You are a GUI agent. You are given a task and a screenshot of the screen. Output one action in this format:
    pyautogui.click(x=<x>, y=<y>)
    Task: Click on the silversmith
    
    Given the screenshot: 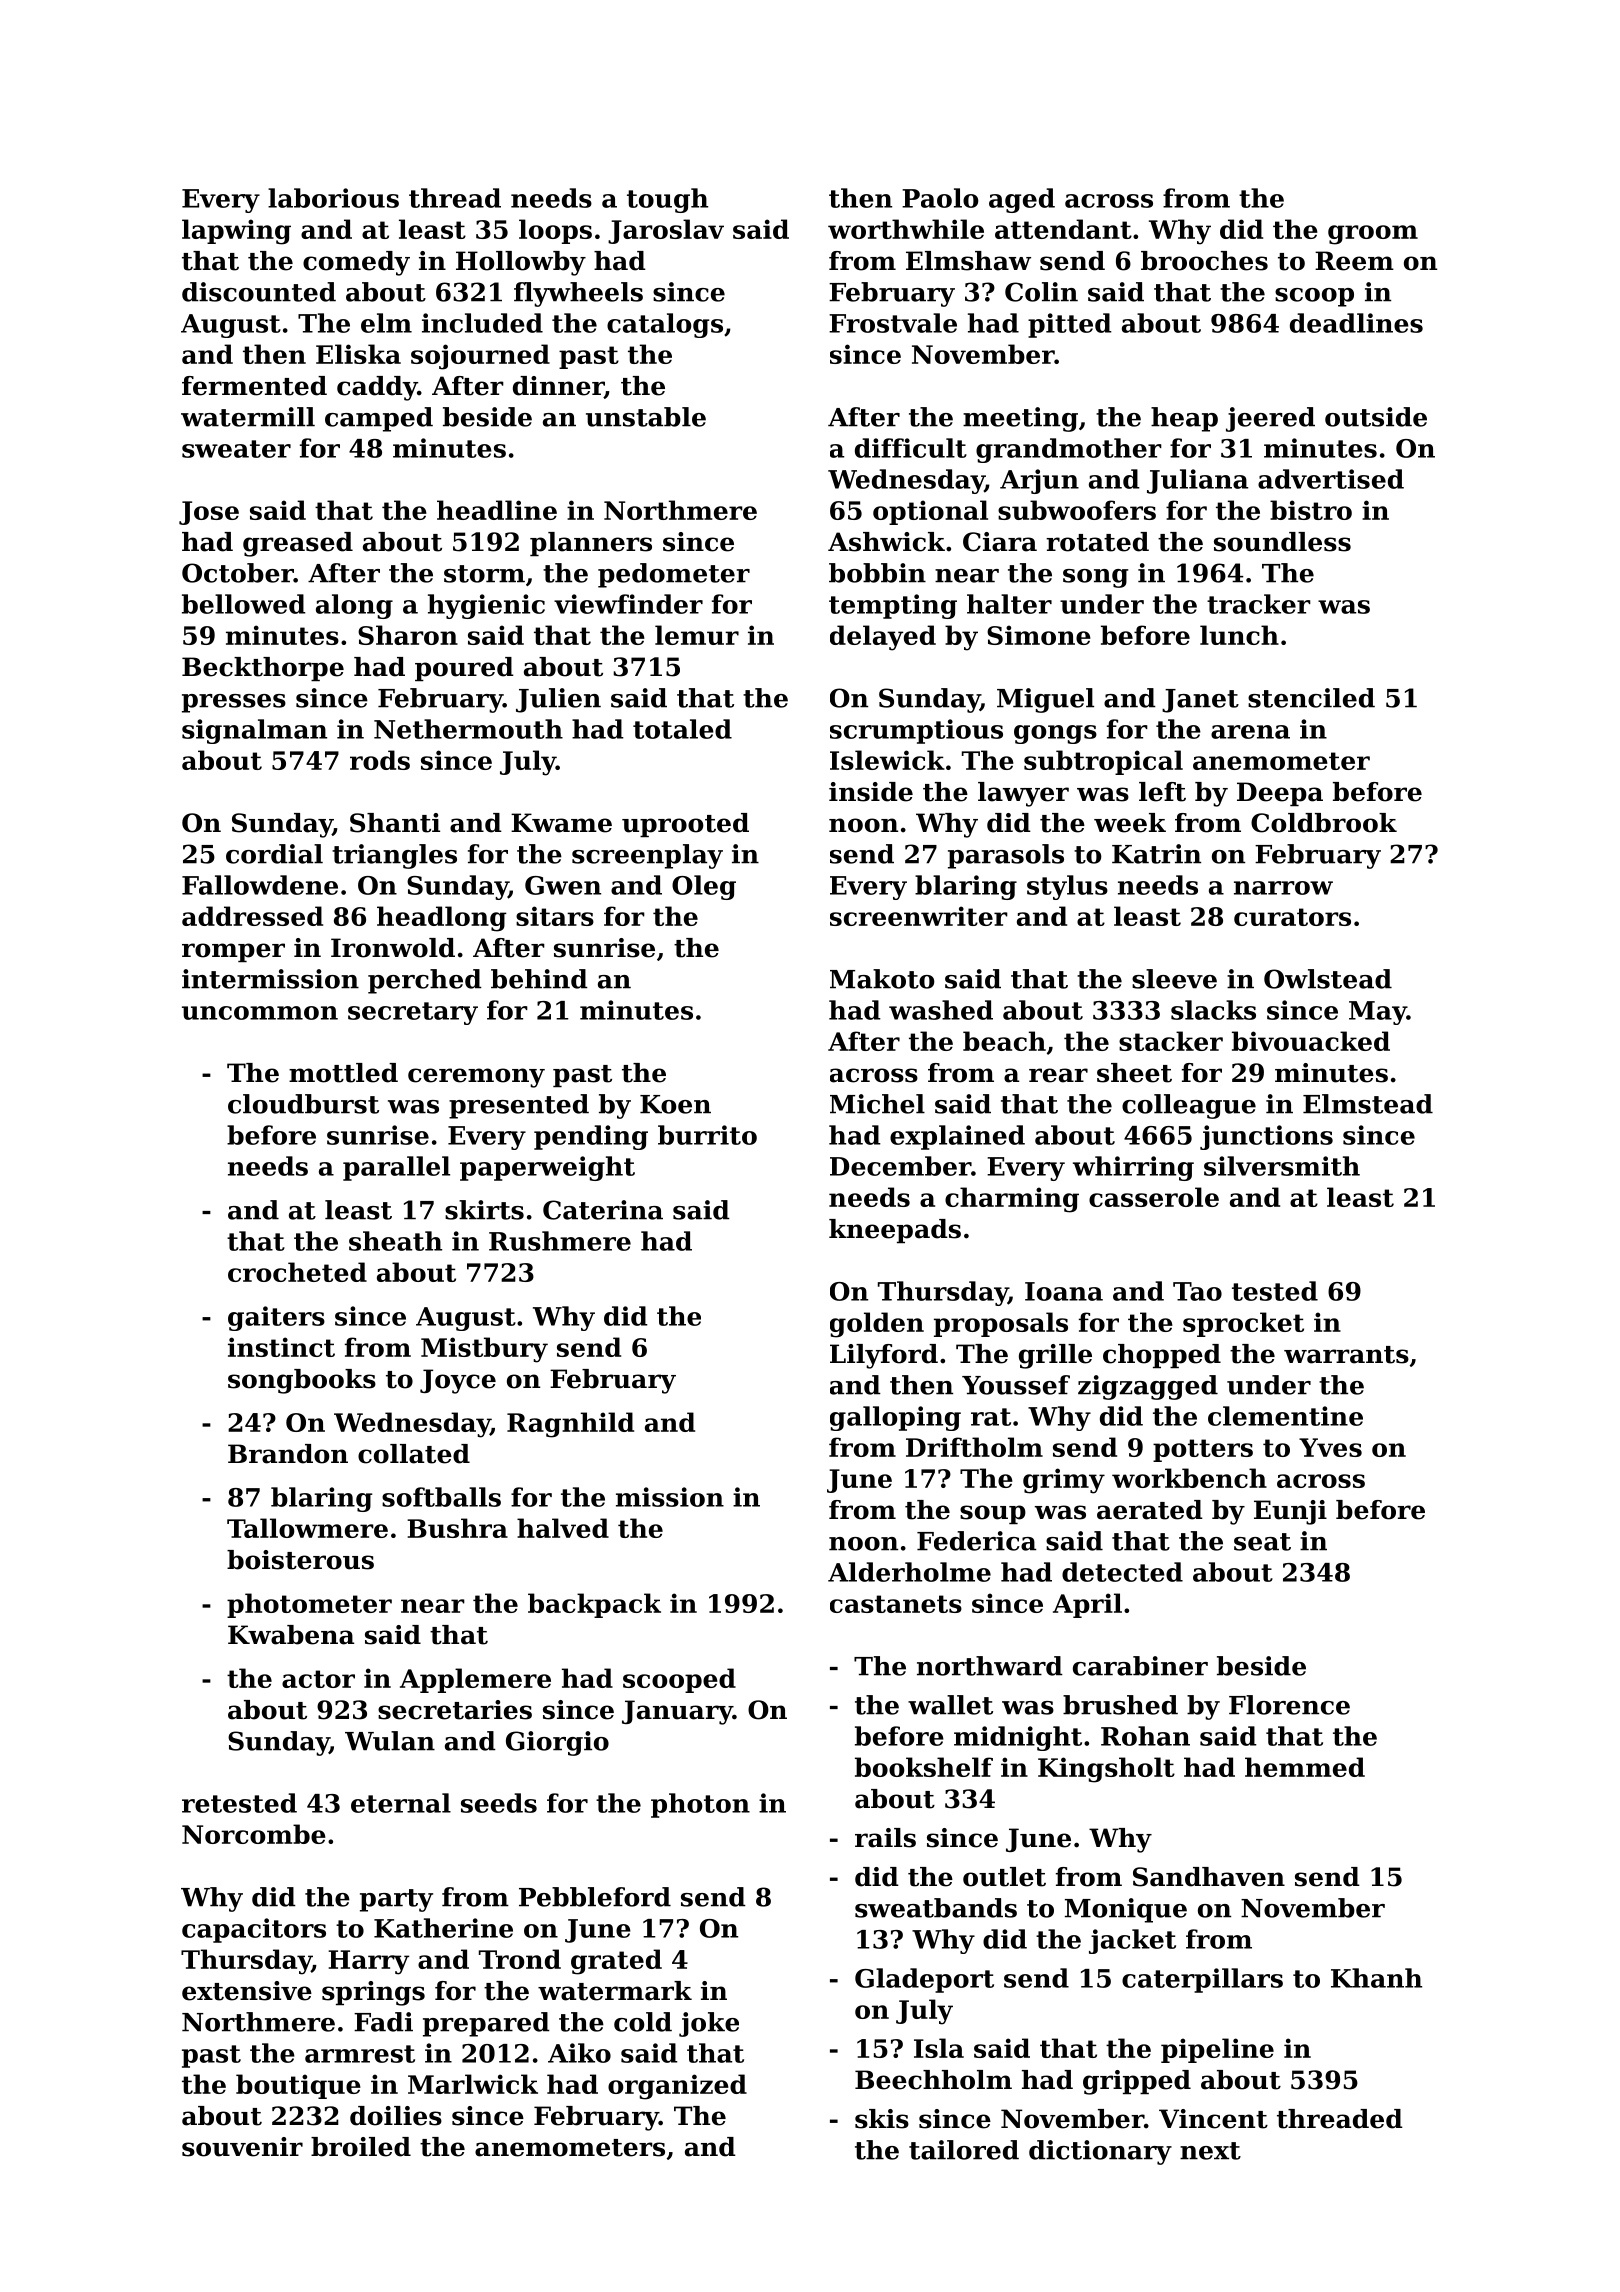 What is the action you would take?
    pyautogui.click(x=1282, y=1166)
